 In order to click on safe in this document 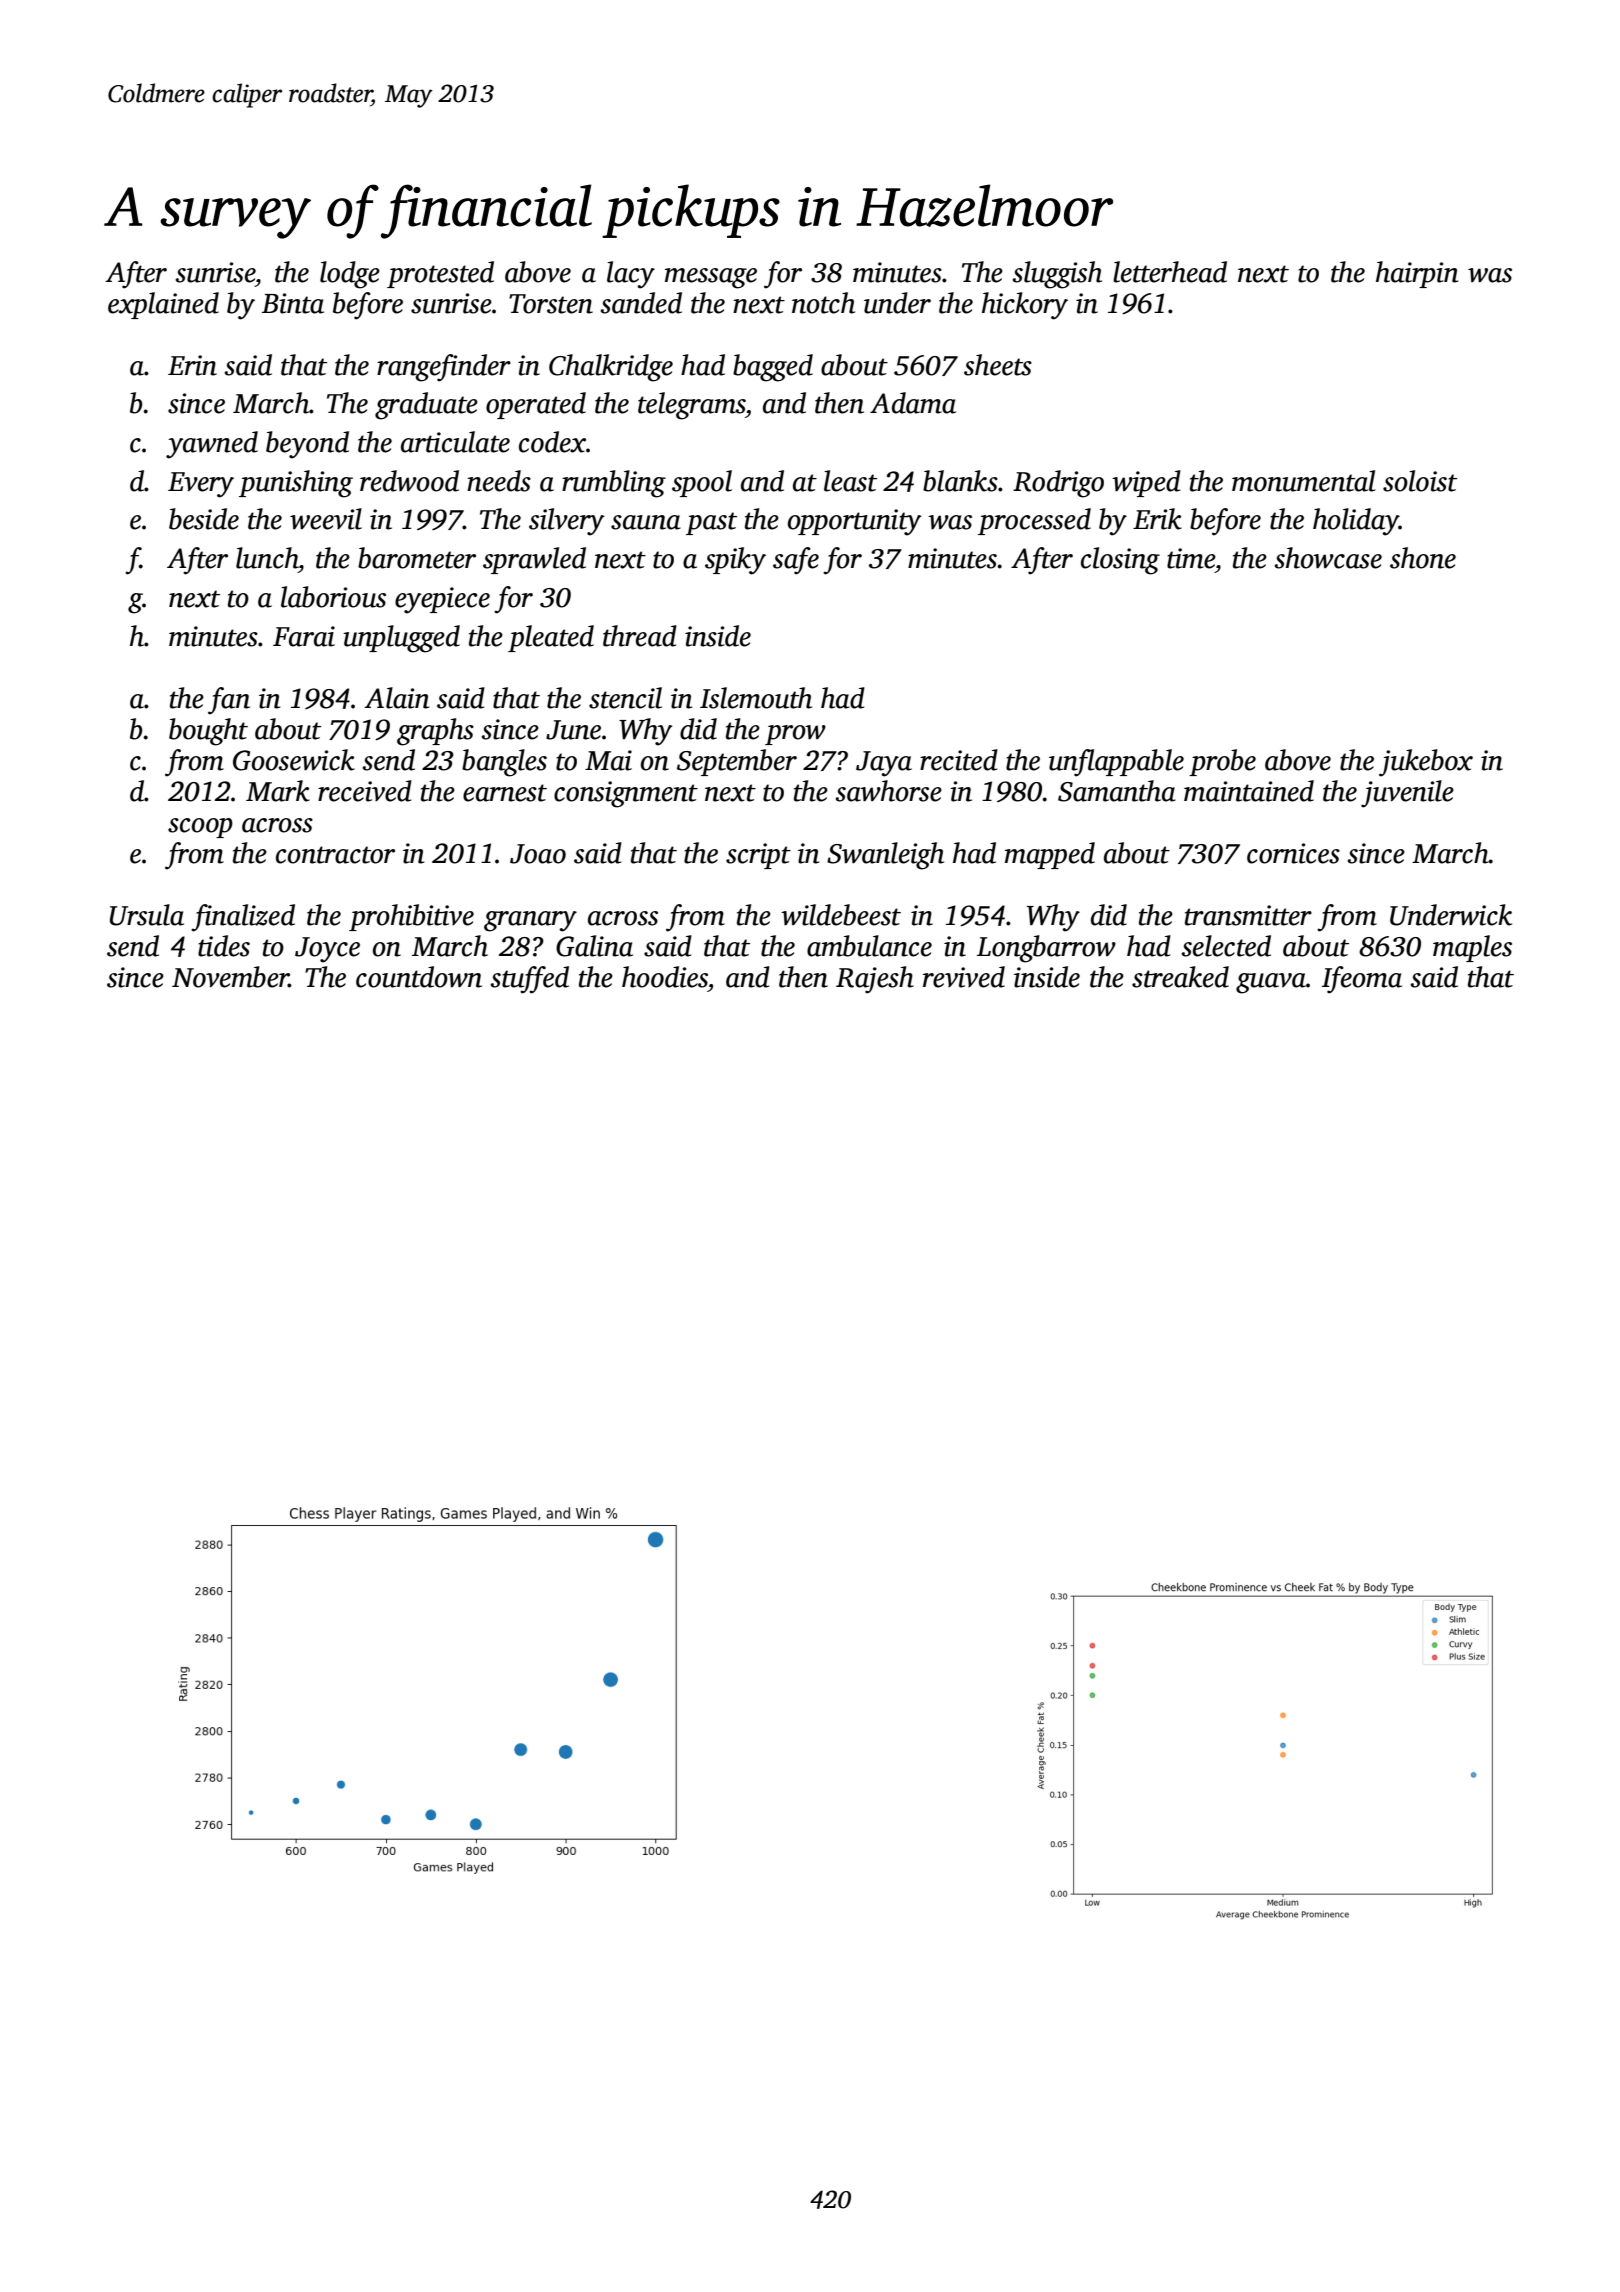, I will do `click(796, 561)`.
